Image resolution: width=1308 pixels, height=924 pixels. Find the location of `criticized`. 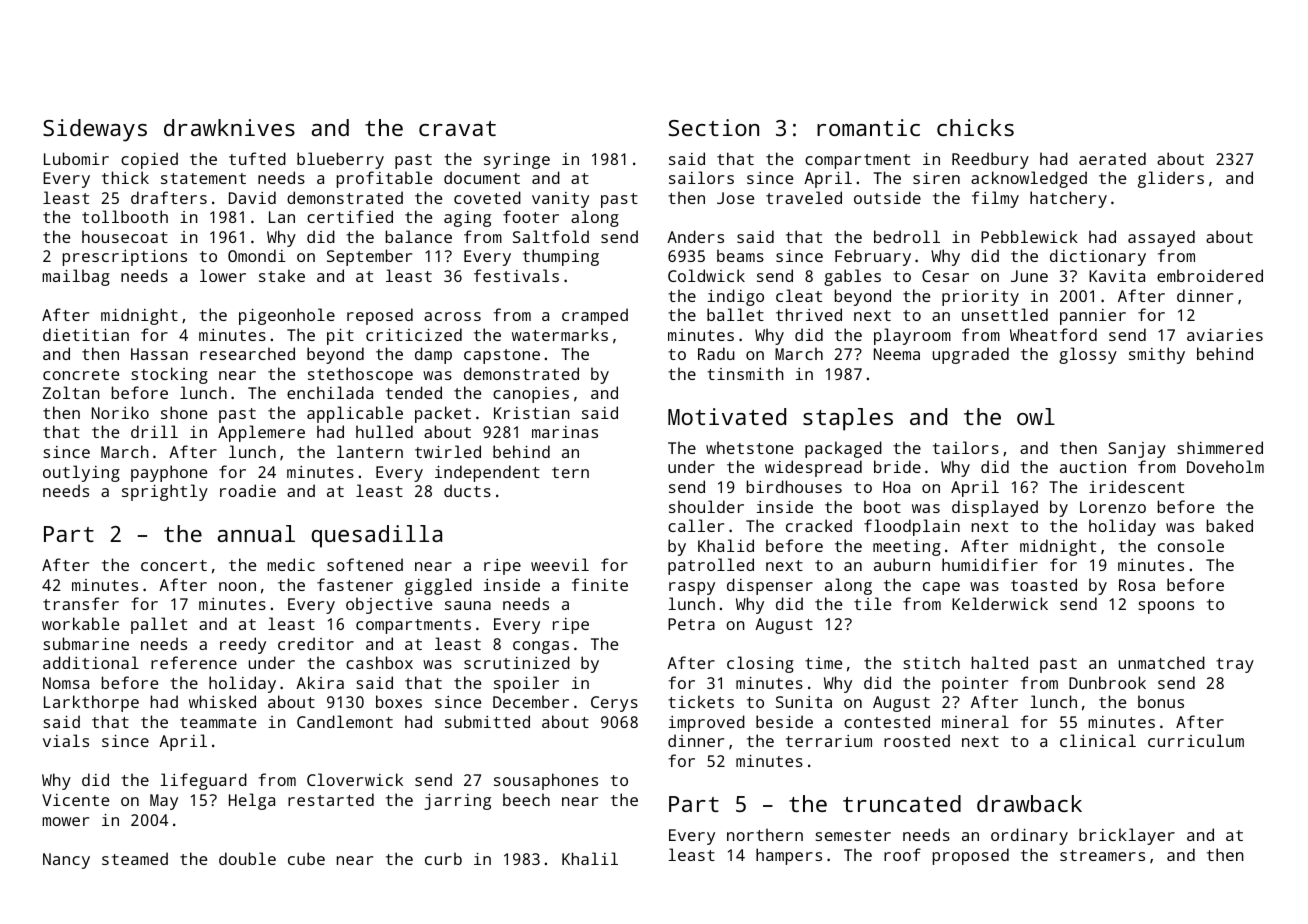

criticized is located at coordinates (414, 334).
